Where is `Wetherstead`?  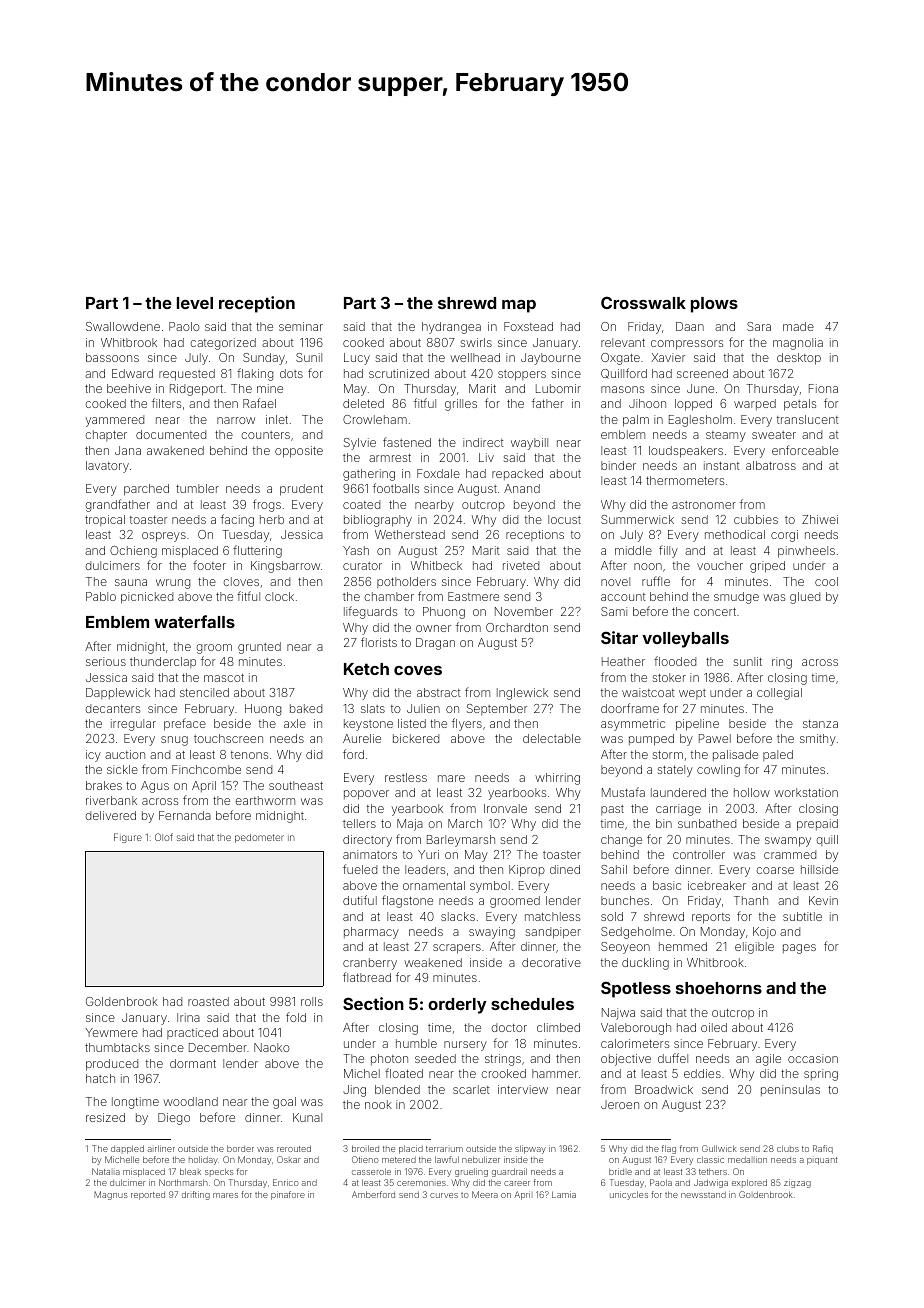
Wetherstead is located at coordinates (410, 534).
